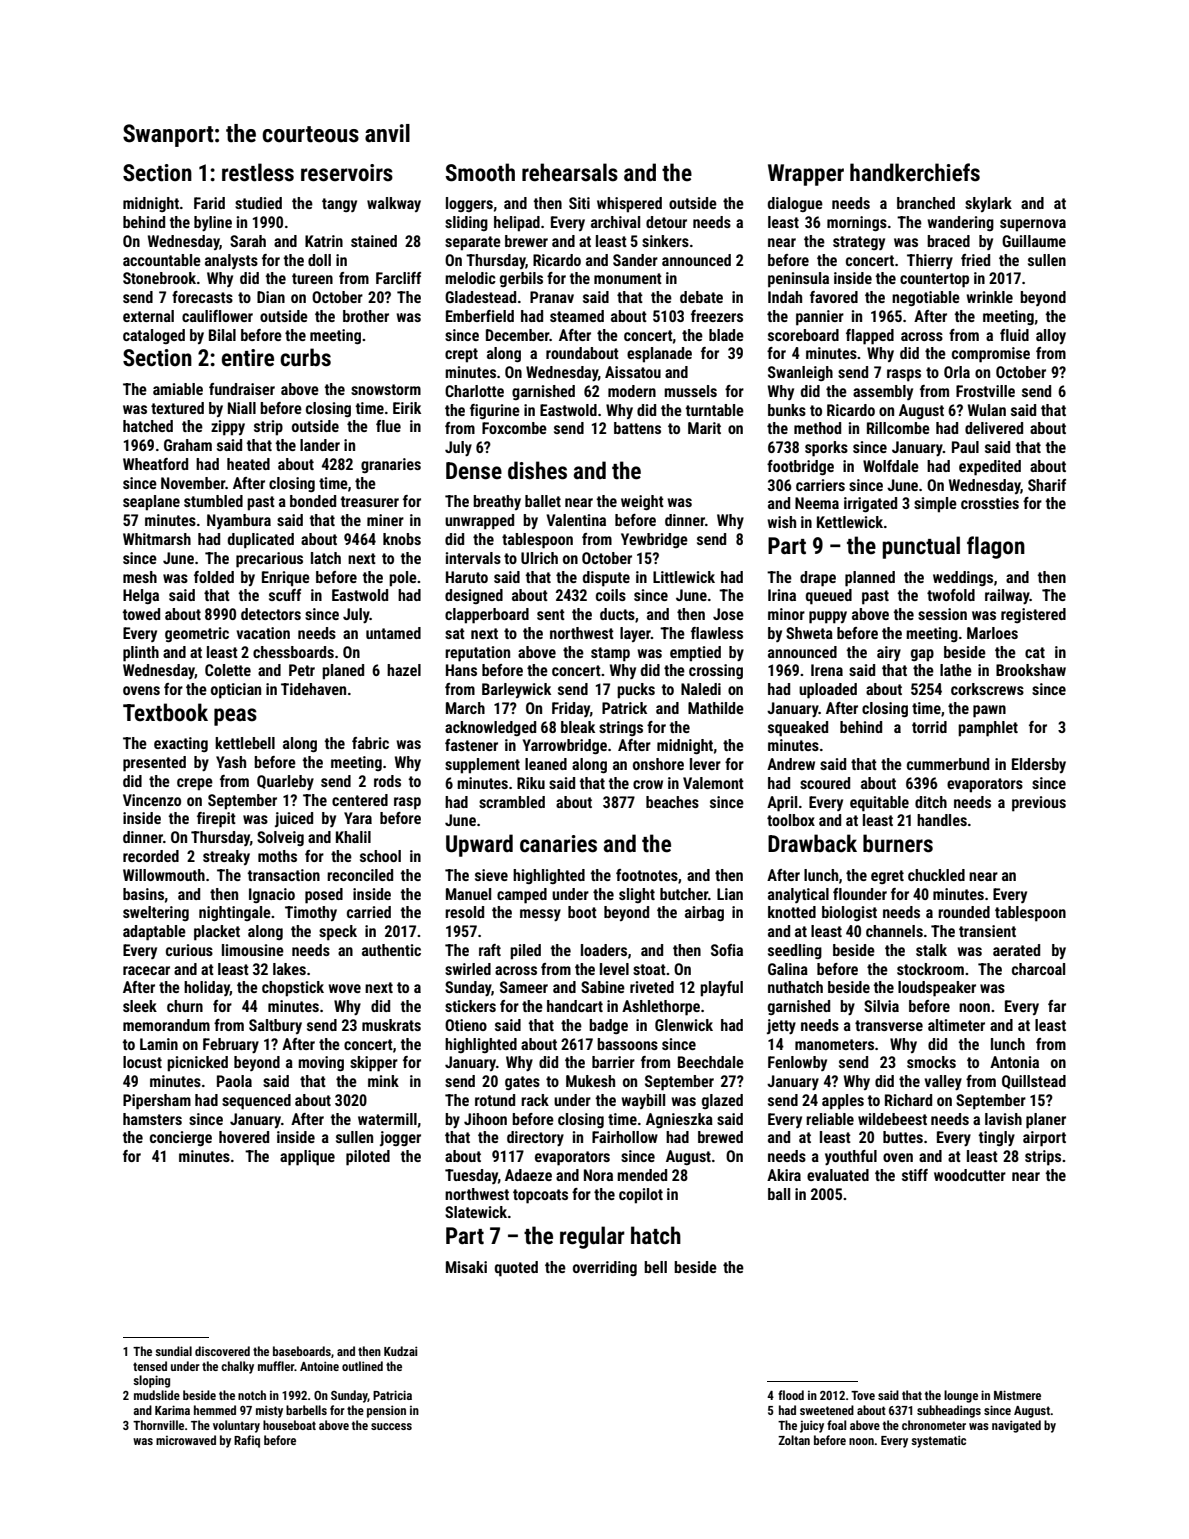 This page has height=1539, width=1189. I want to click on handkerchiefs, so click(915, 172).
